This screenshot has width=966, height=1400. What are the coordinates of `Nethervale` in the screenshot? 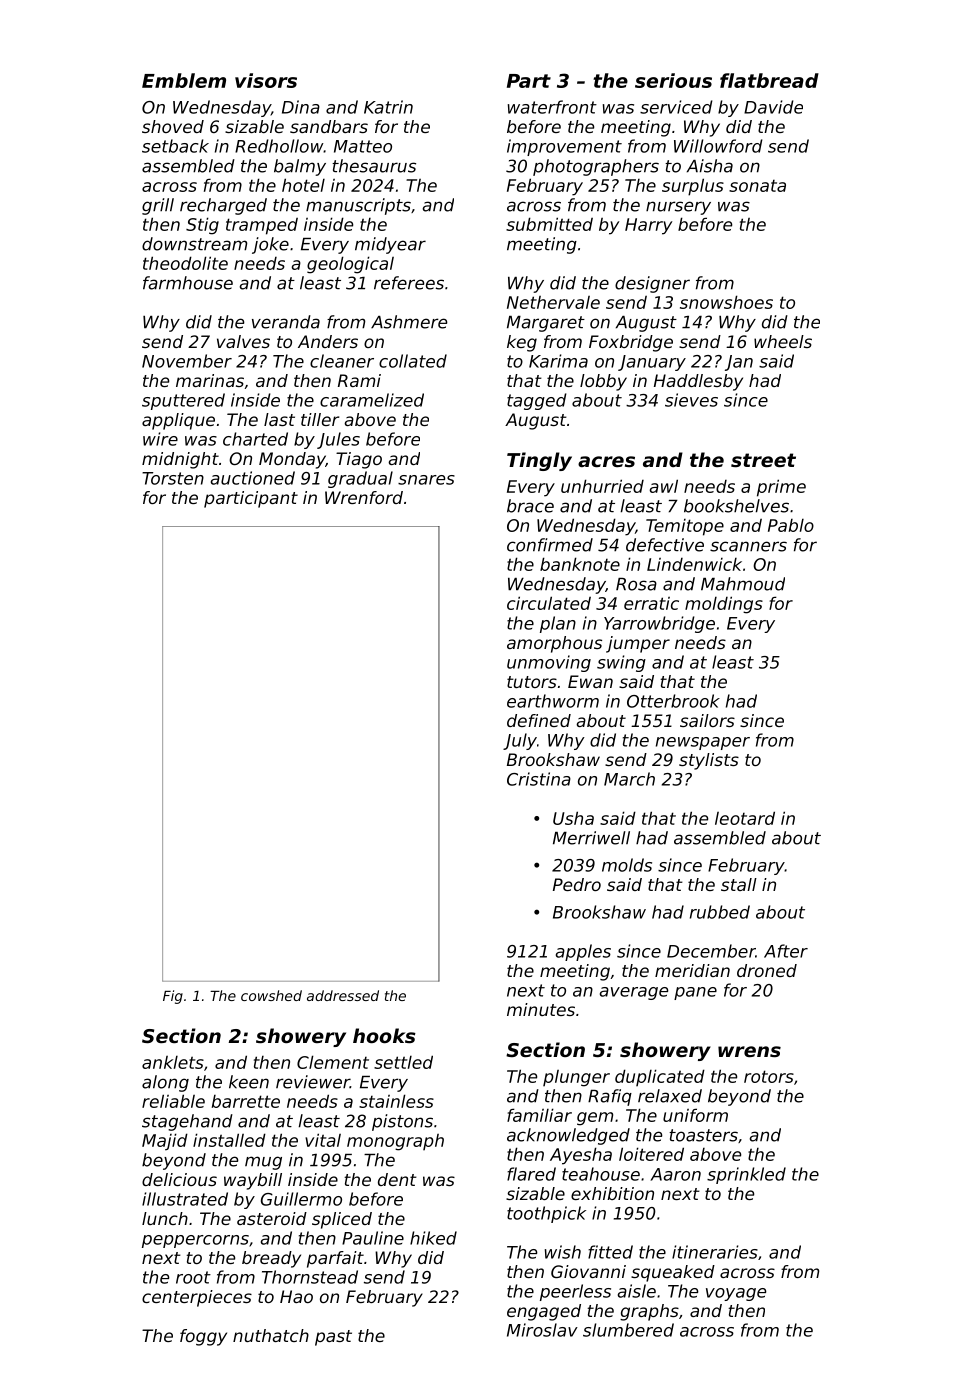 It's located at (553, 302).
